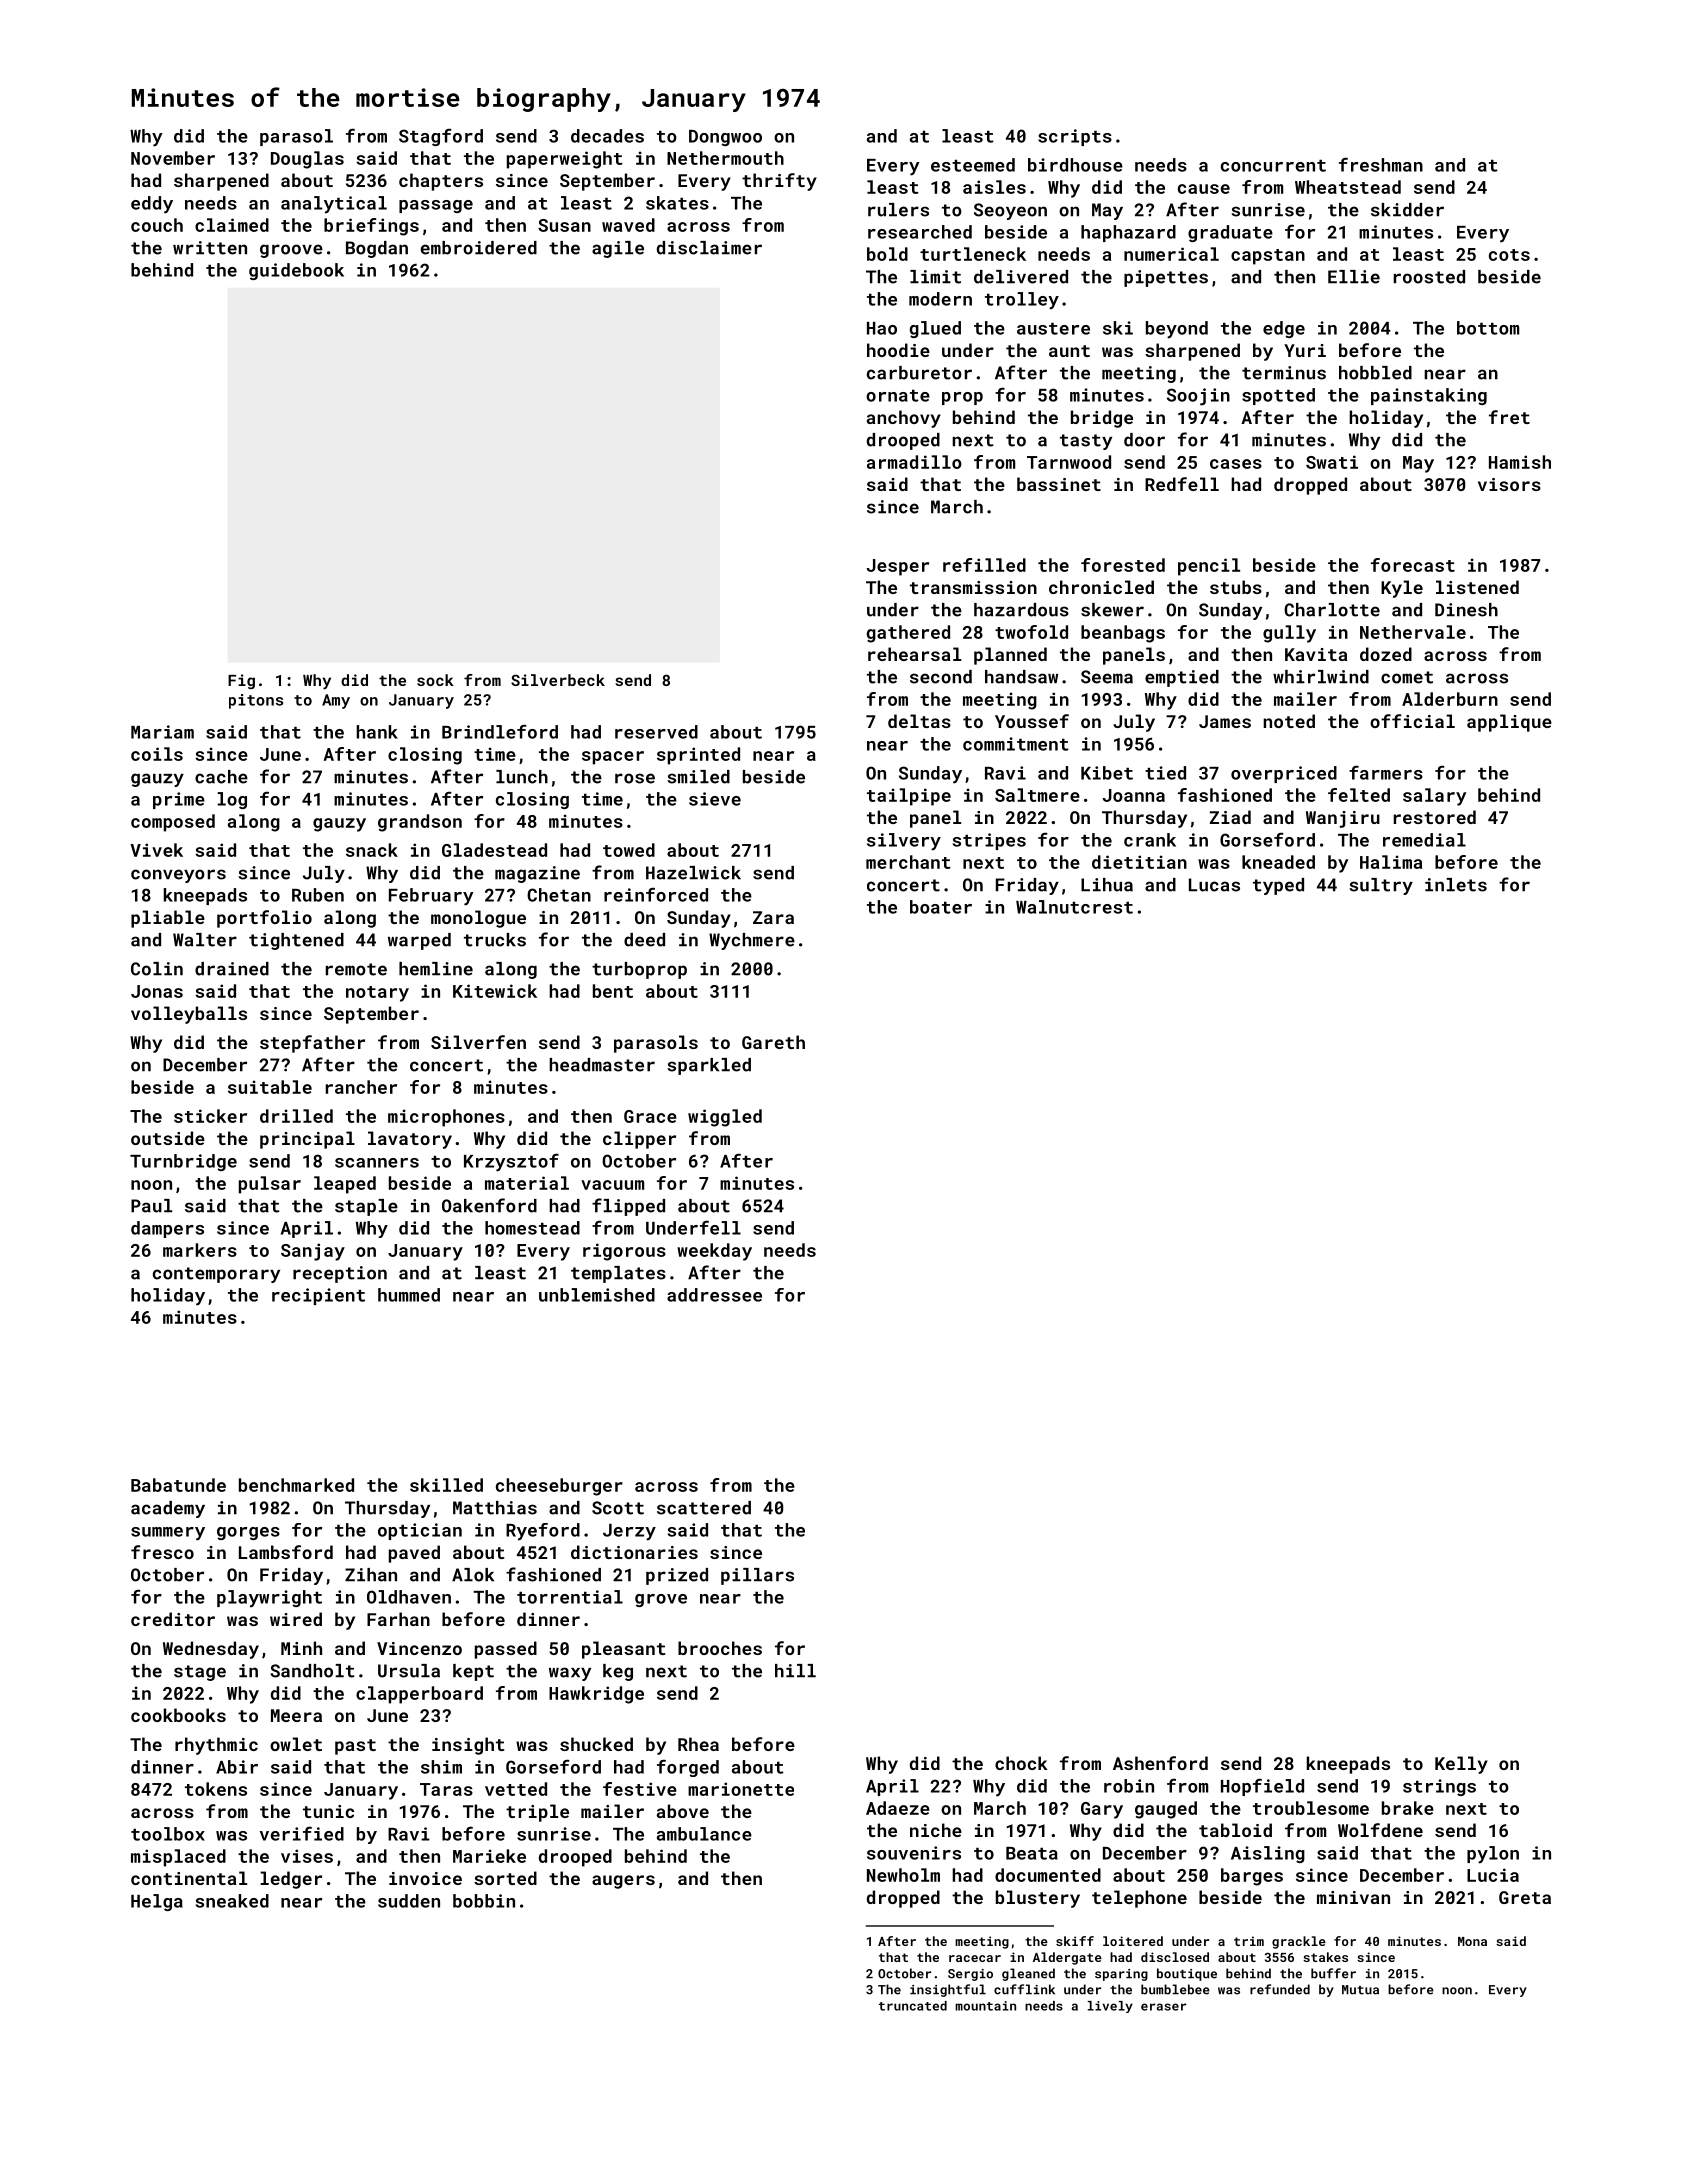  Describe the element at coordinates (210, 248) in the screenshot. I see `written` at that location.
